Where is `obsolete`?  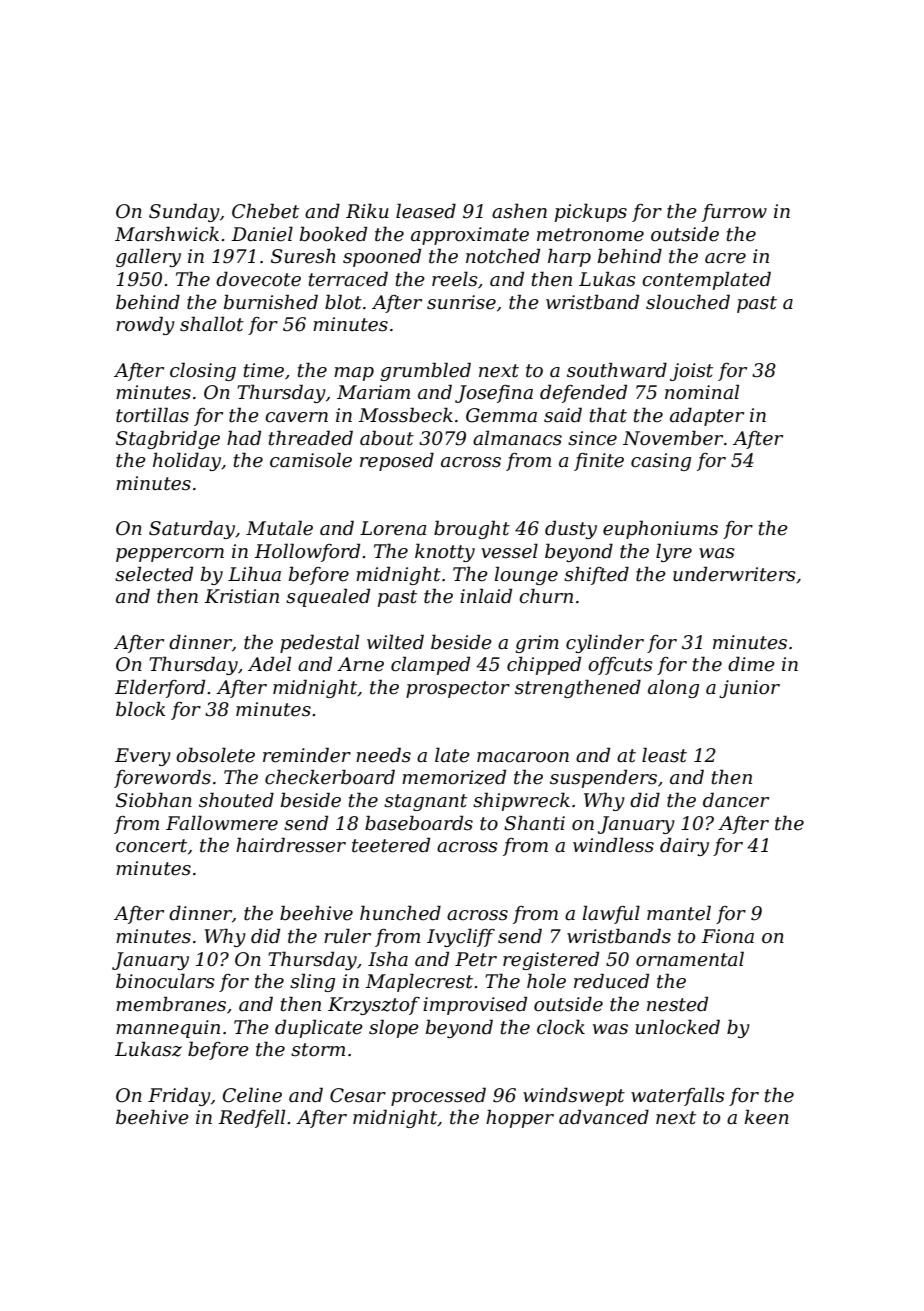
obsolete is located at coordinates (215, 755).
